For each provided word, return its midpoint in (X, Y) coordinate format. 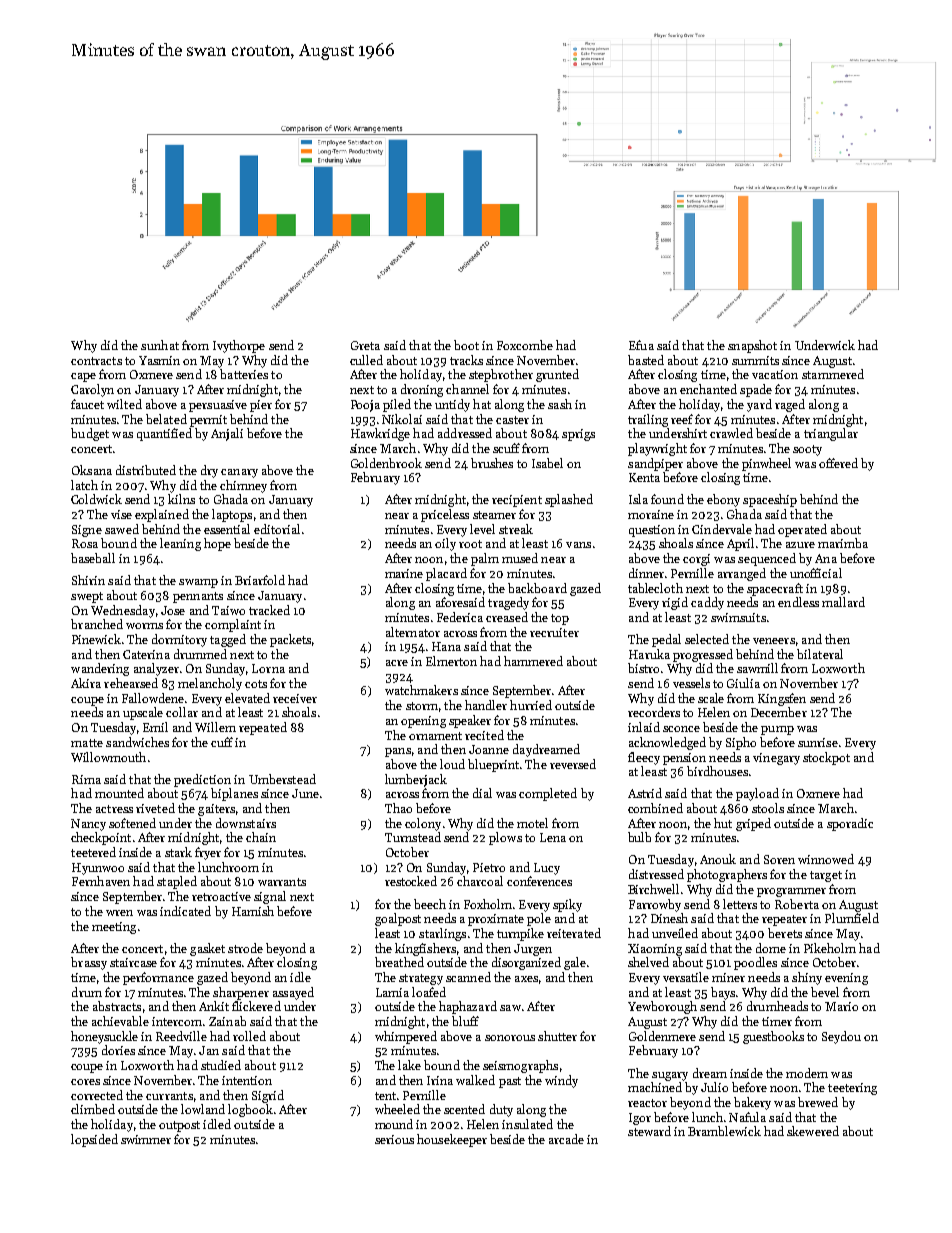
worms (144, 626)
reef (682, 419)
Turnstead (413, 837)
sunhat (160, 345)
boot (466, 345)
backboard (537, 588)
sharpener (241, 993)
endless (798, 602)
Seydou (841, 1037)
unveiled (675, 933)
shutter (557, 1036)
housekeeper (452, 1140)
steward (649, 1131)
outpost (179, 1126)
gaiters (216, 810)
